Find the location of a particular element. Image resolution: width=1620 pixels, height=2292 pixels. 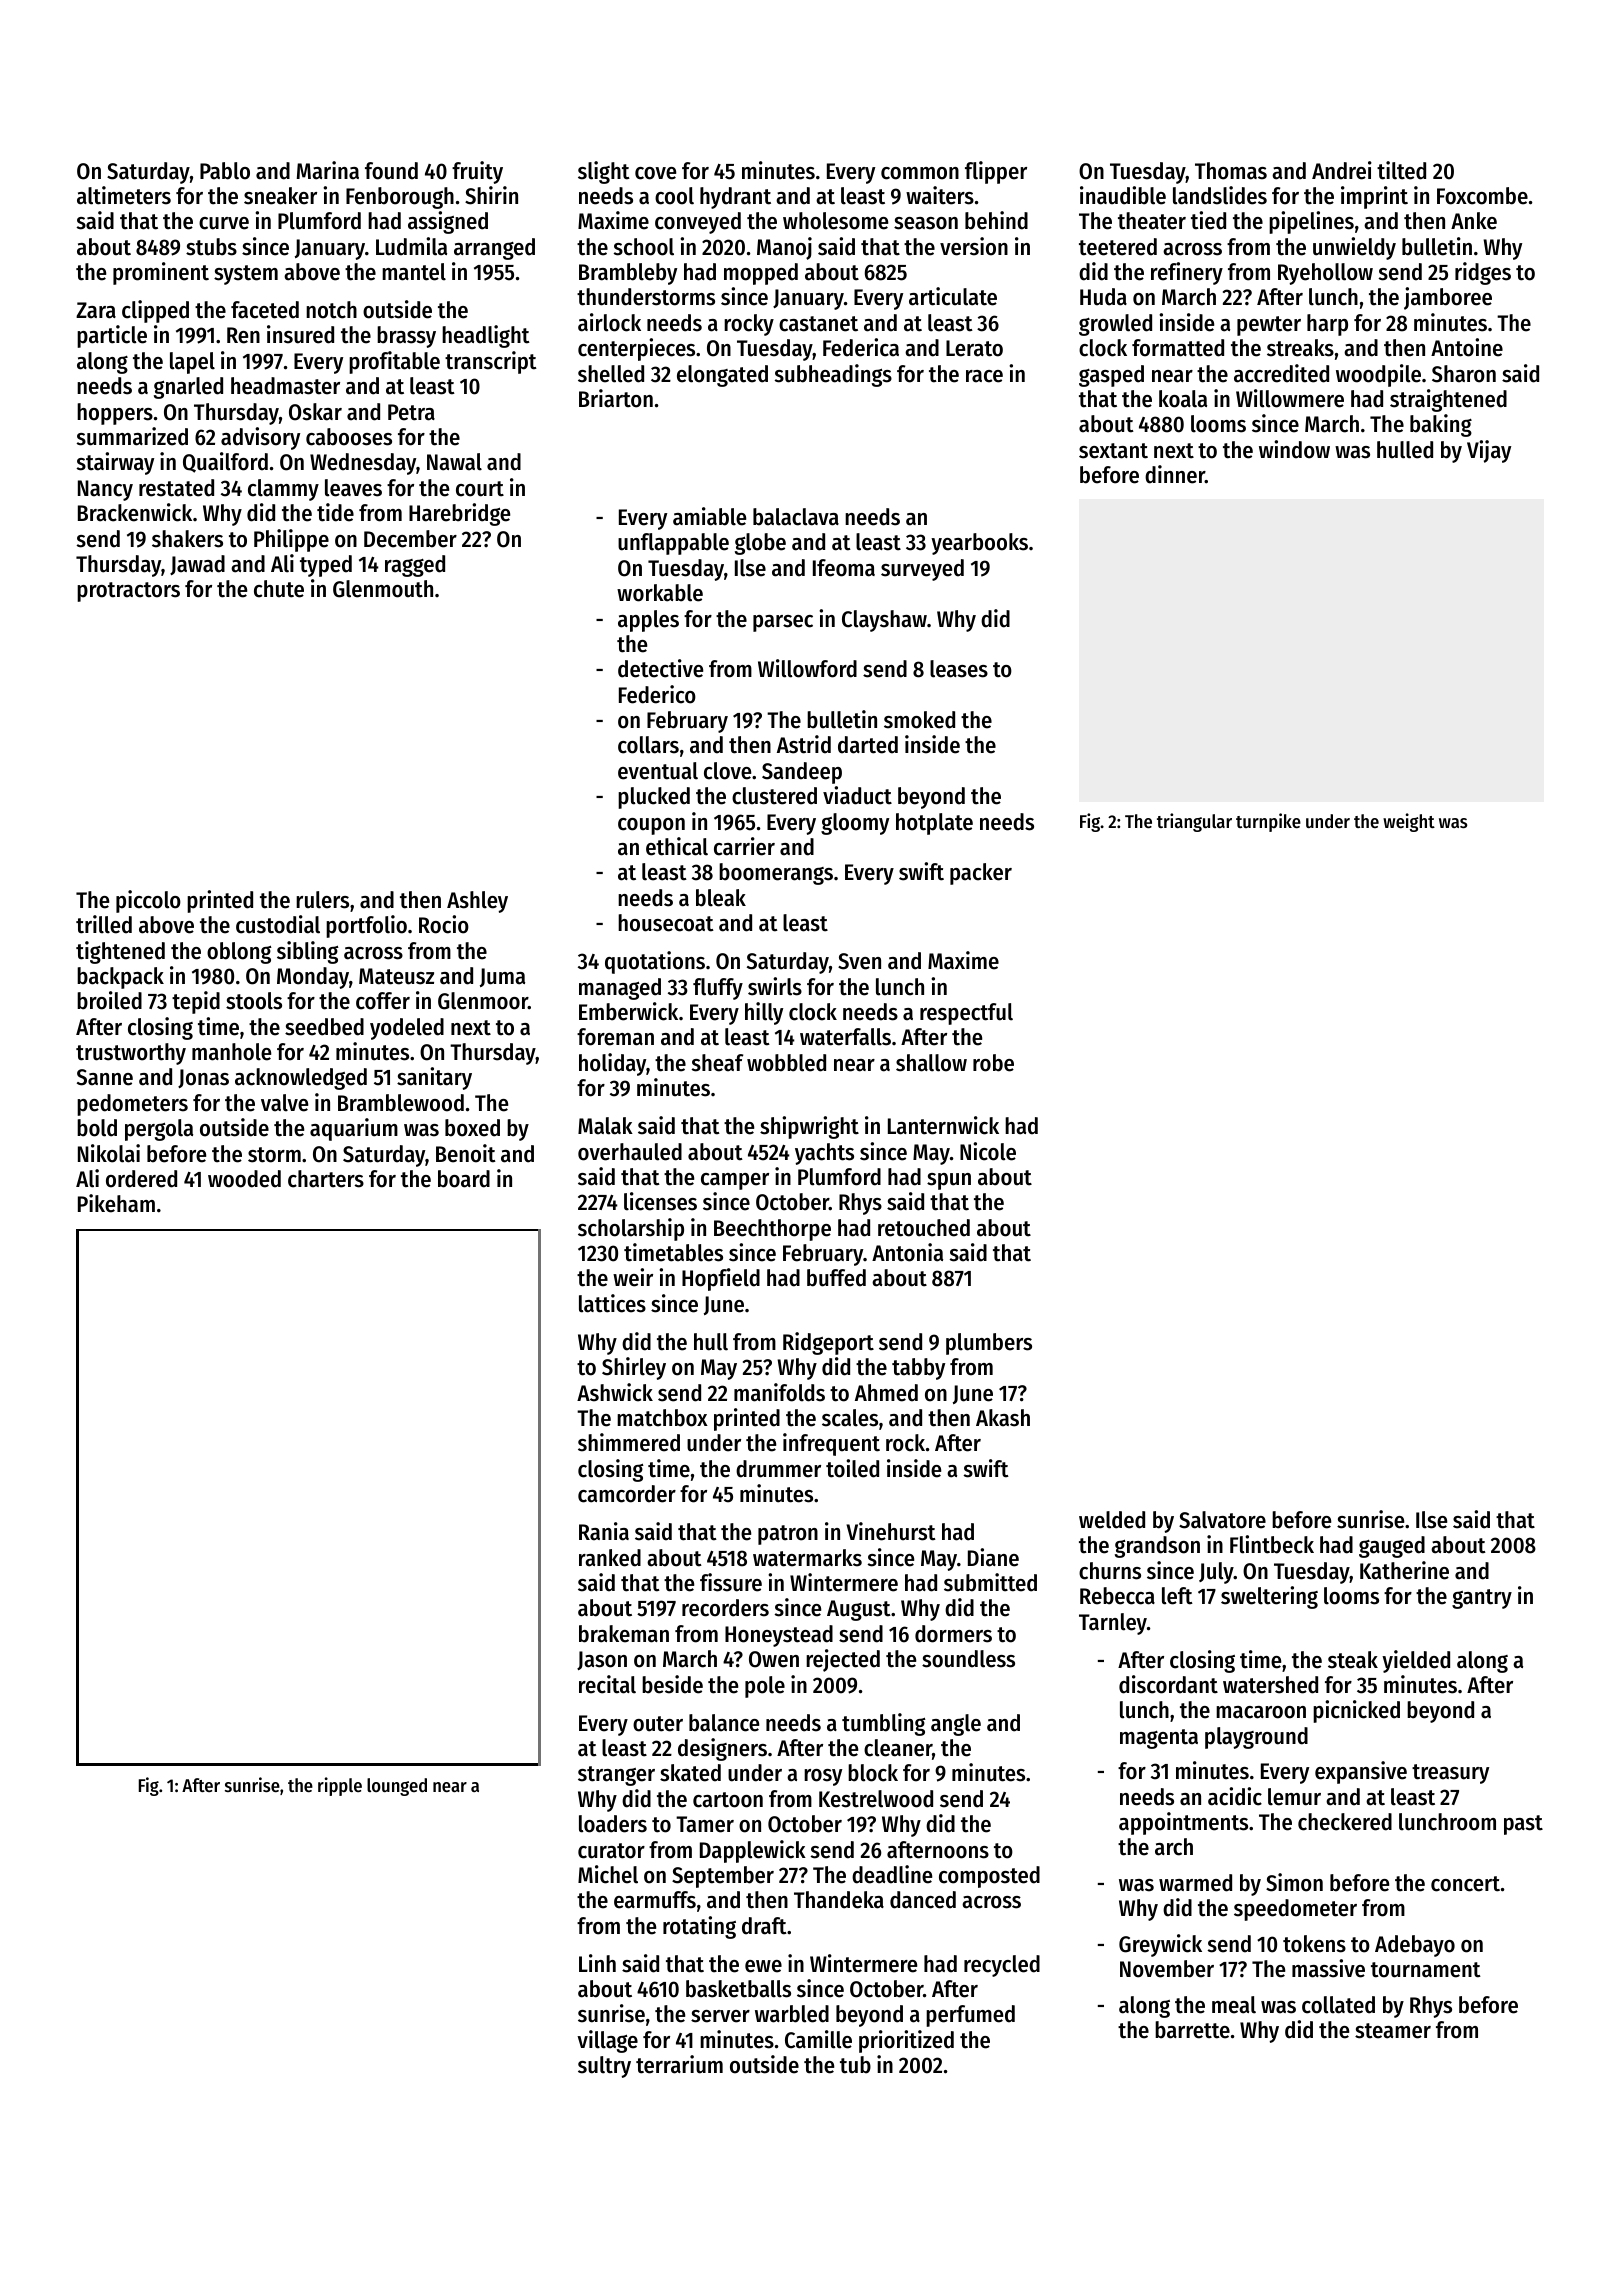

weight is located at coordinates (1409, 822).
